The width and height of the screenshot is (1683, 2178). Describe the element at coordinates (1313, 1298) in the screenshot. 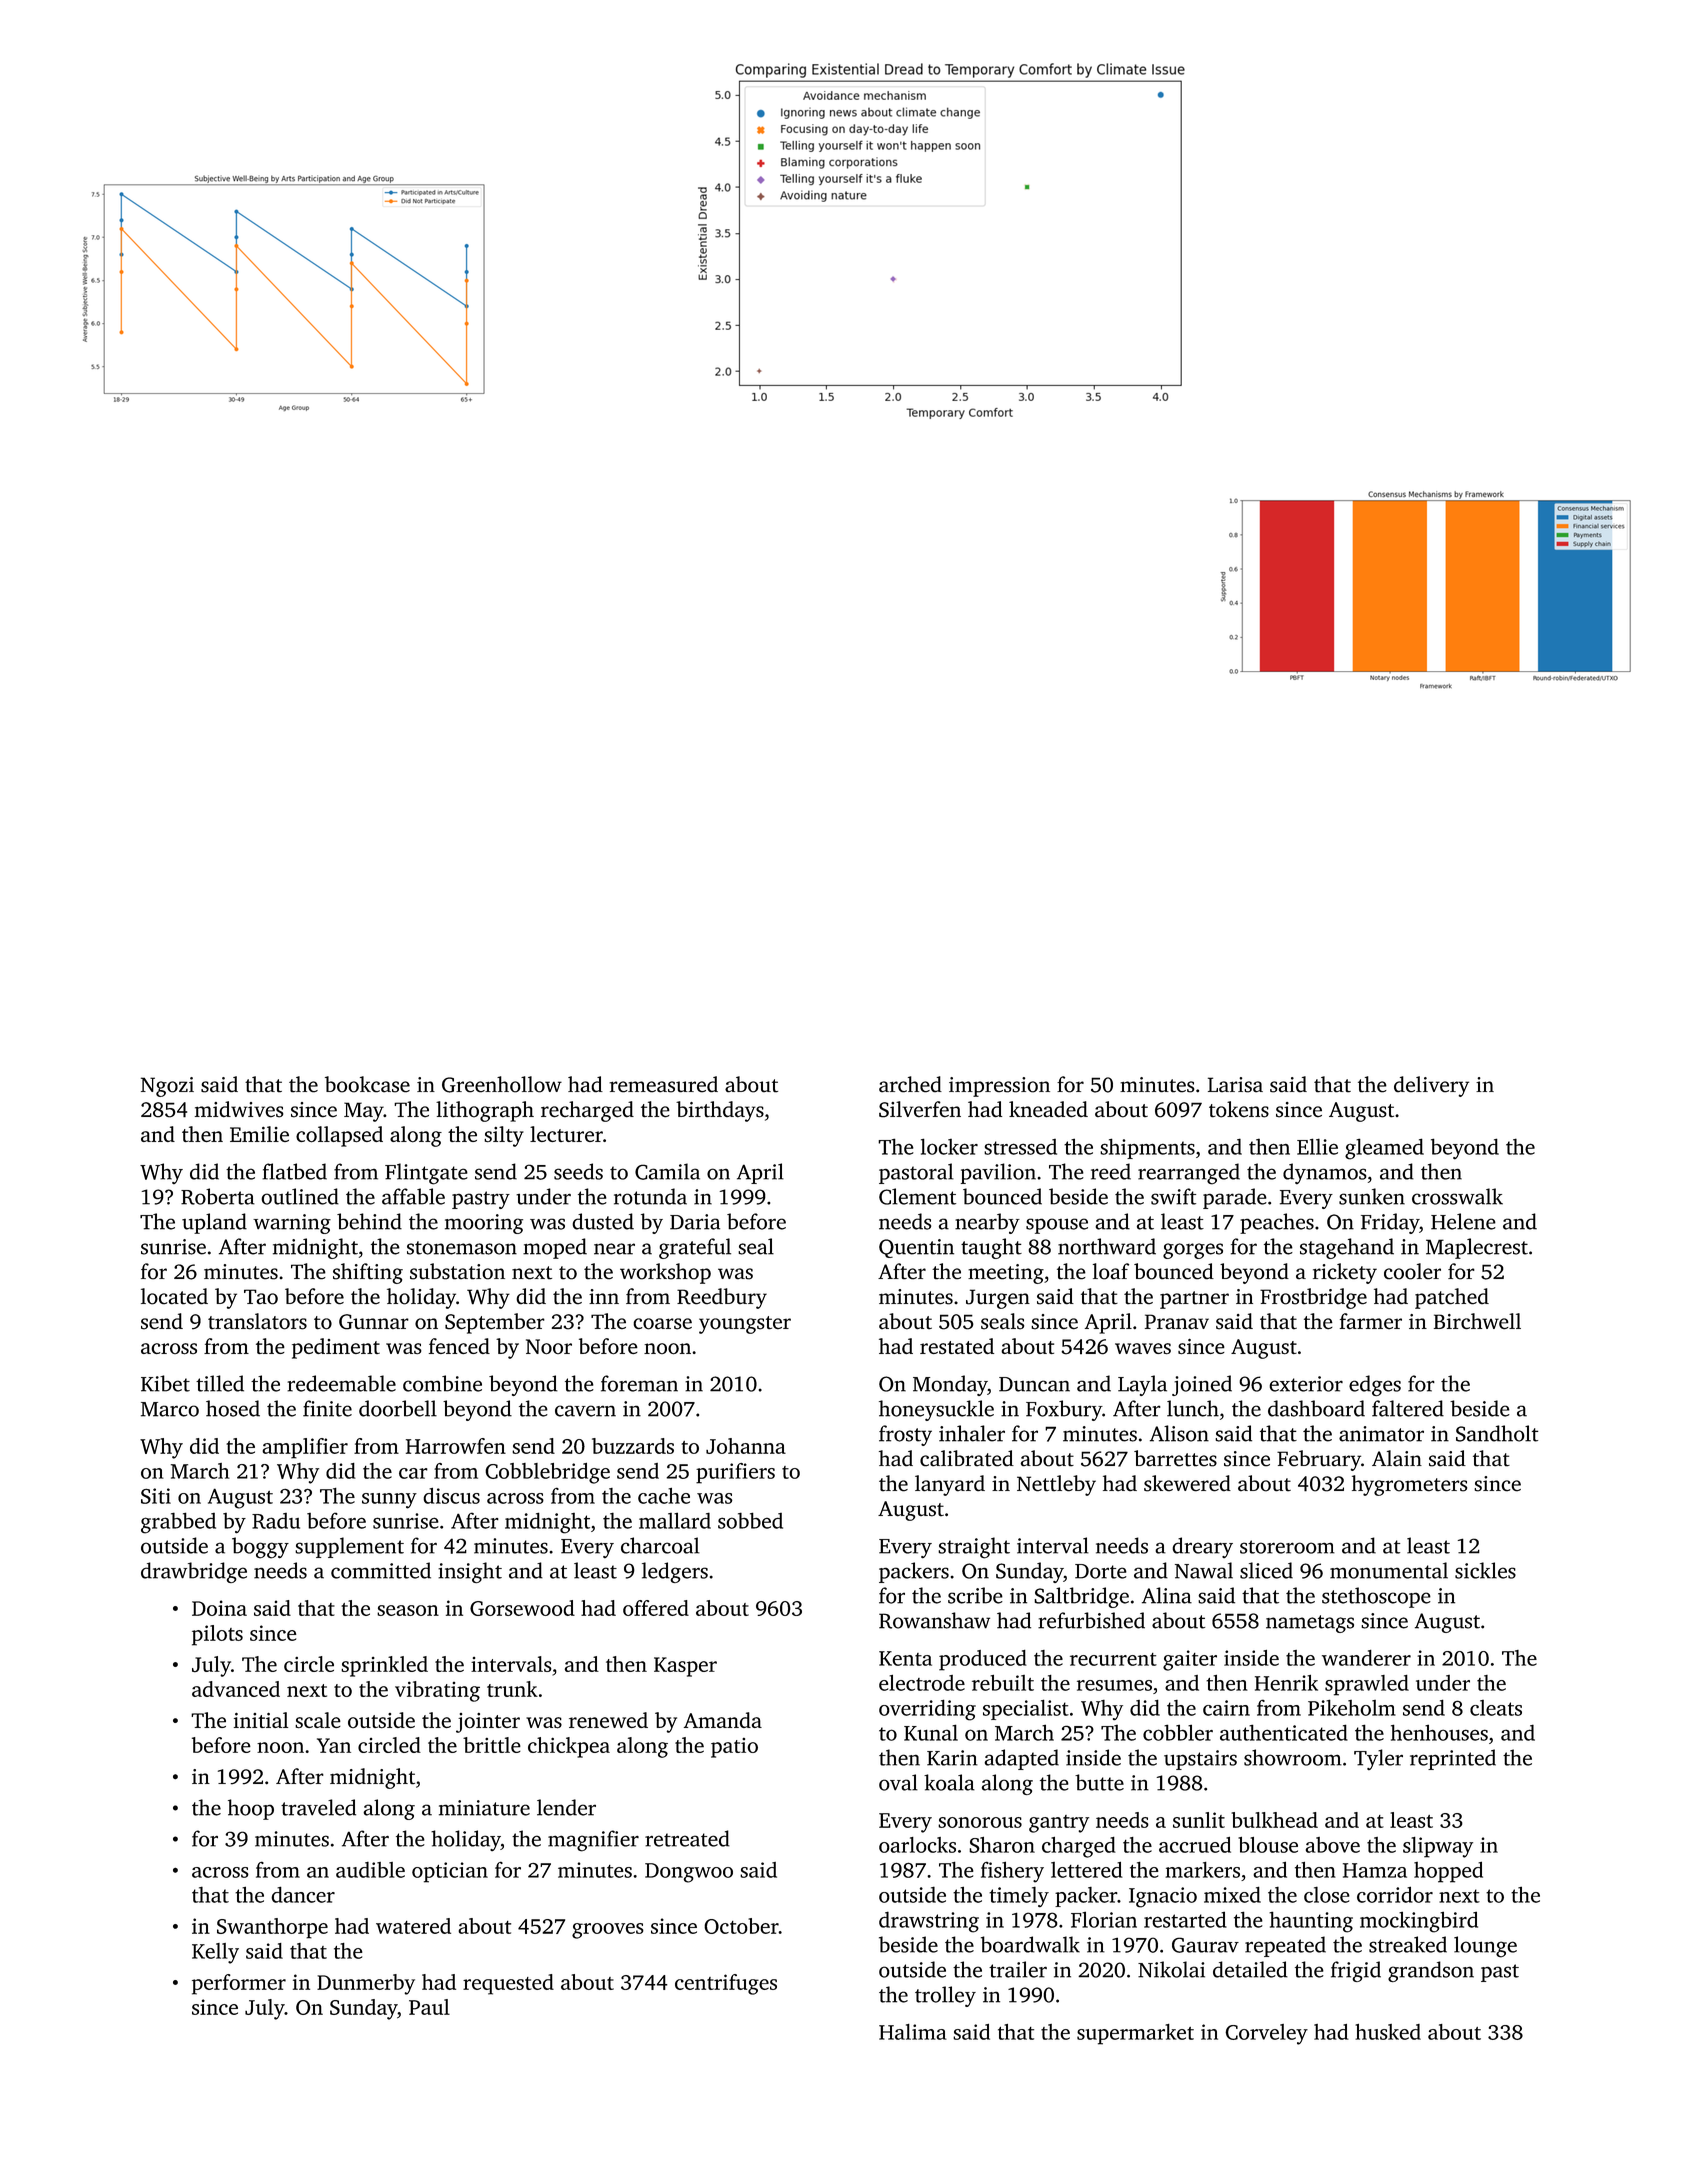

I see `Frostbridge` at that location.
